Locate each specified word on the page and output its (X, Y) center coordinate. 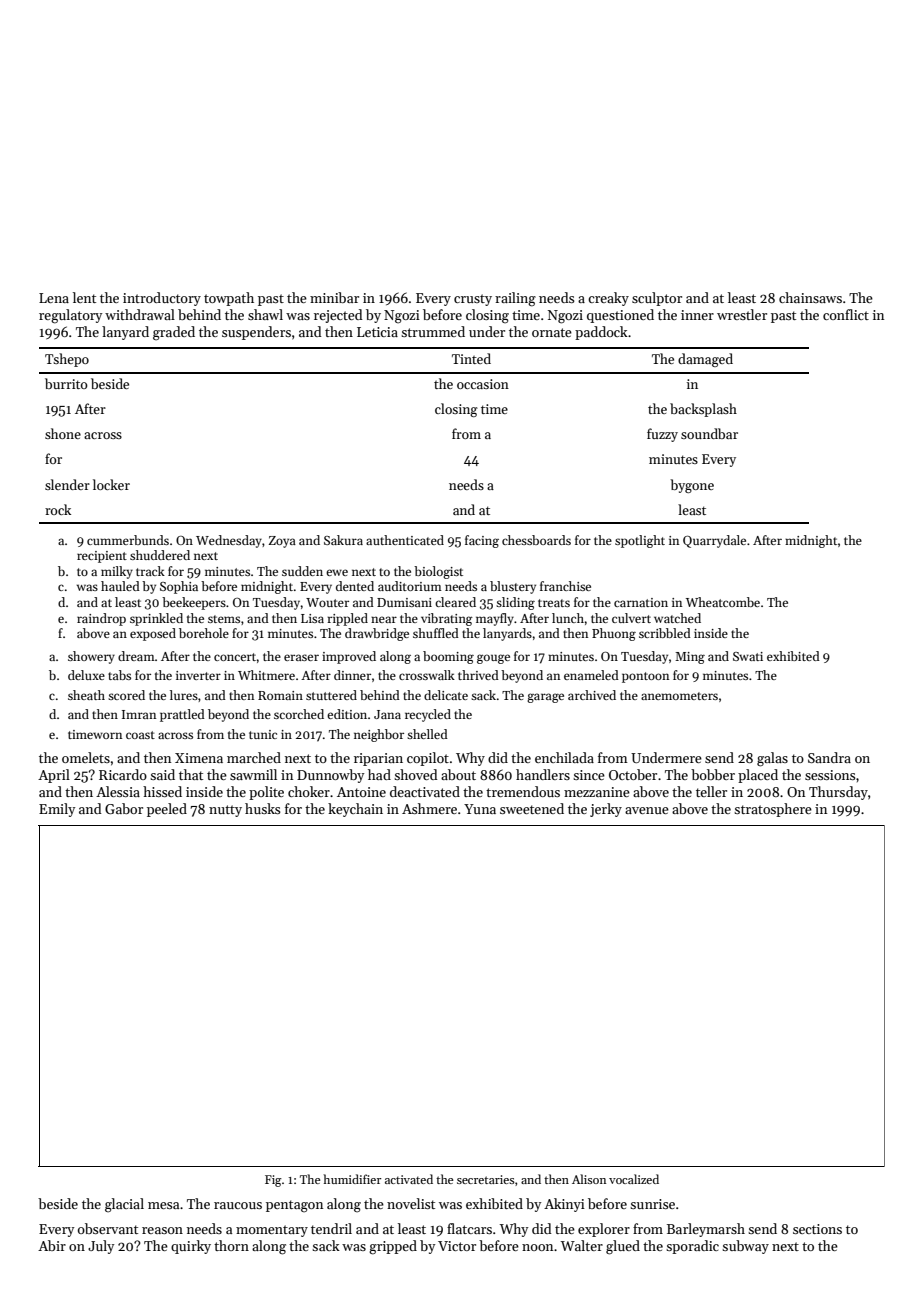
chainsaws (810, 297)
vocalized (634, 1179)
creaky (608, 299)
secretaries (486, 1179)
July (101, 1247)
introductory (162, 299)
